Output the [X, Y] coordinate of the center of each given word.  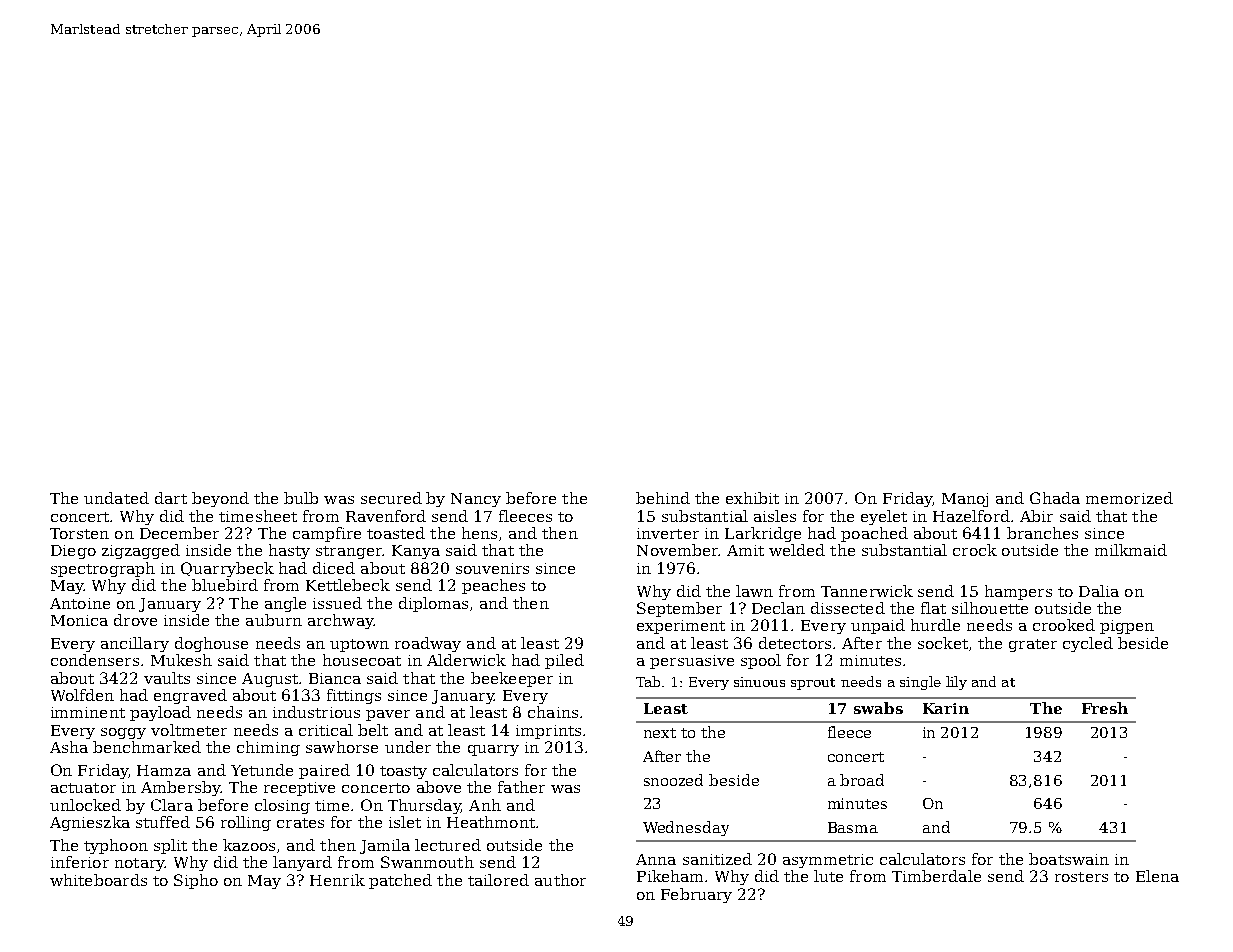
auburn [274, 620]
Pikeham [670, 876]
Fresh [1105, 708]
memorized [1129, 498]
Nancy [476, 500]
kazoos [249, 845]
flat [933, 608]
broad [862, 780]
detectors [795, 643]
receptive [299, 789]
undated [116, 498]
